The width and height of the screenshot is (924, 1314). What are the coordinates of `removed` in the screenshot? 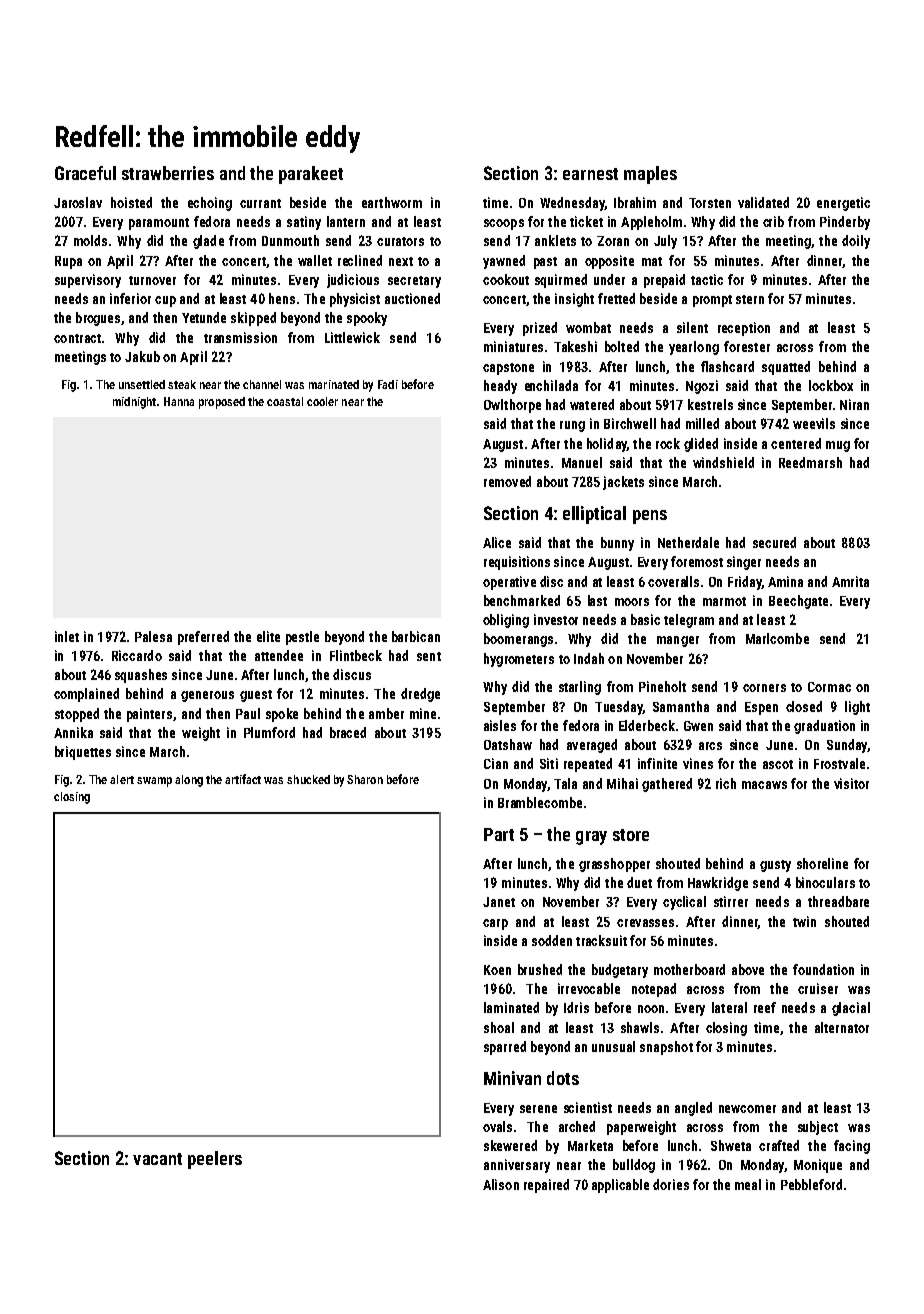 It's located at (507, 481).
